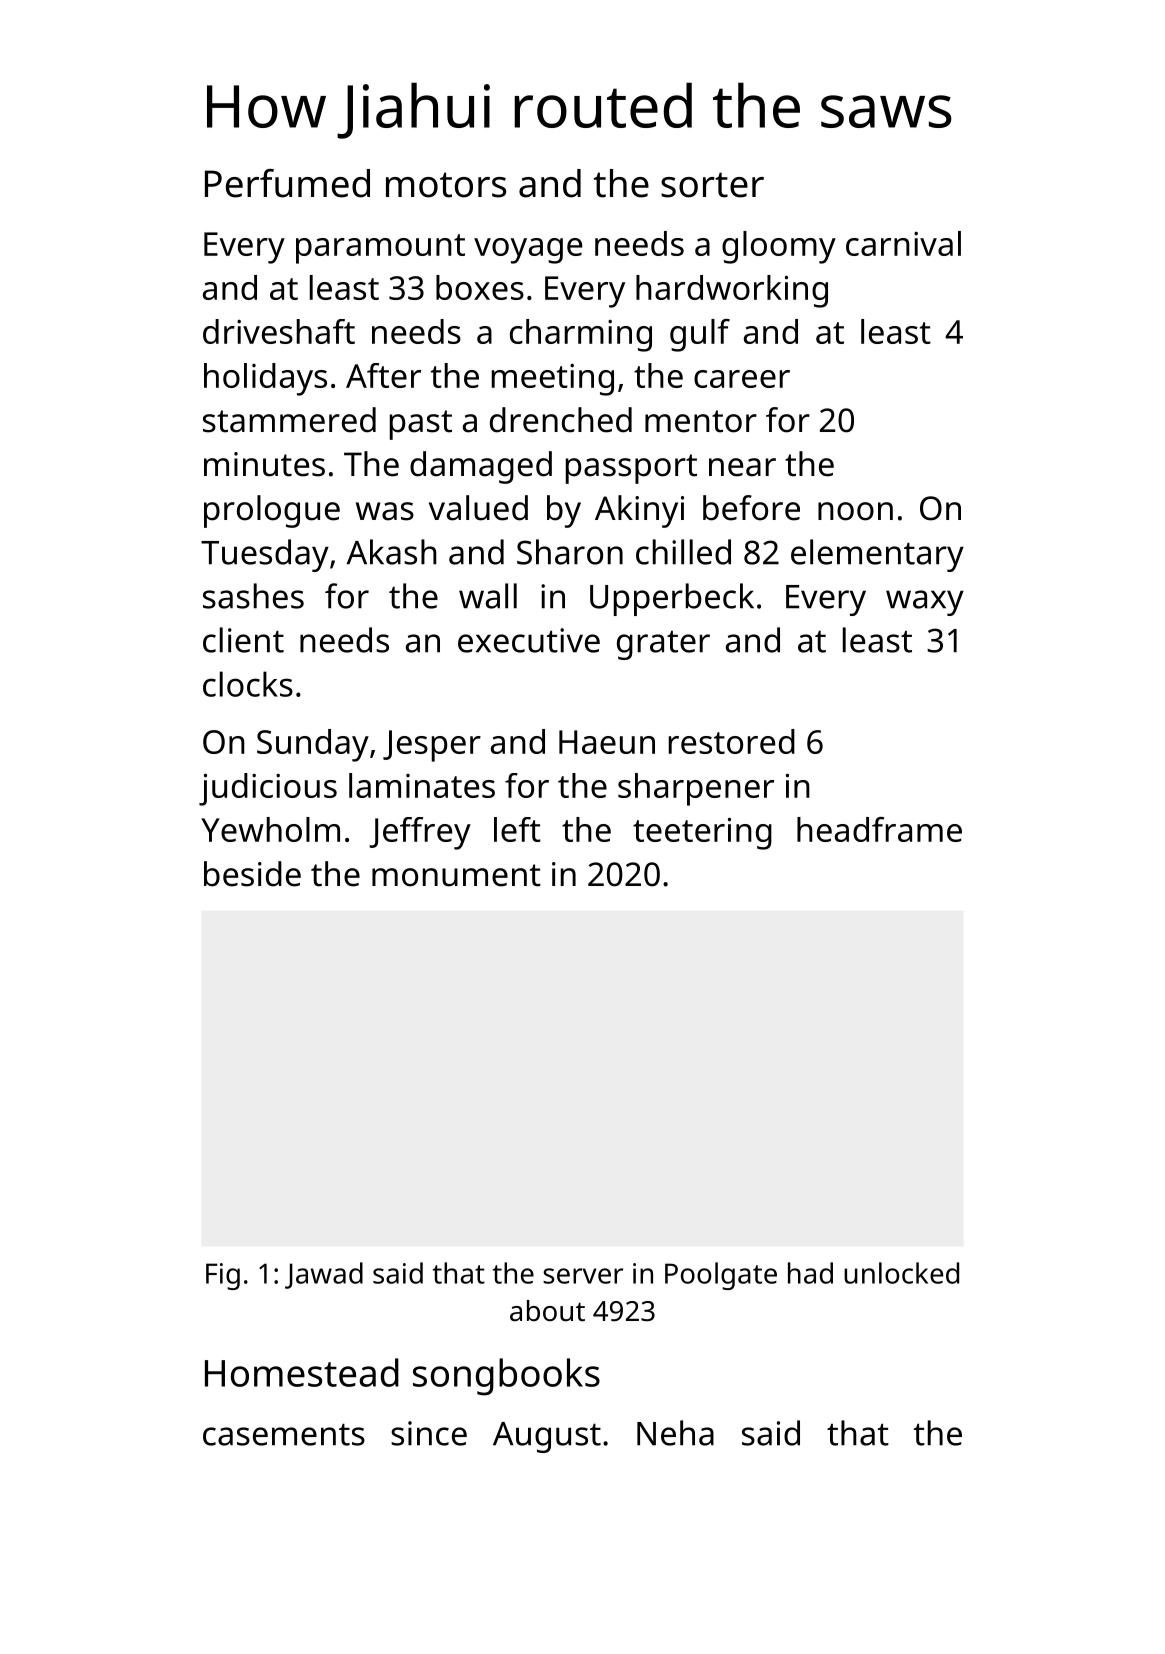  Describe the element at coordinates (855, 511) in the document. I see `noon` at that location.
